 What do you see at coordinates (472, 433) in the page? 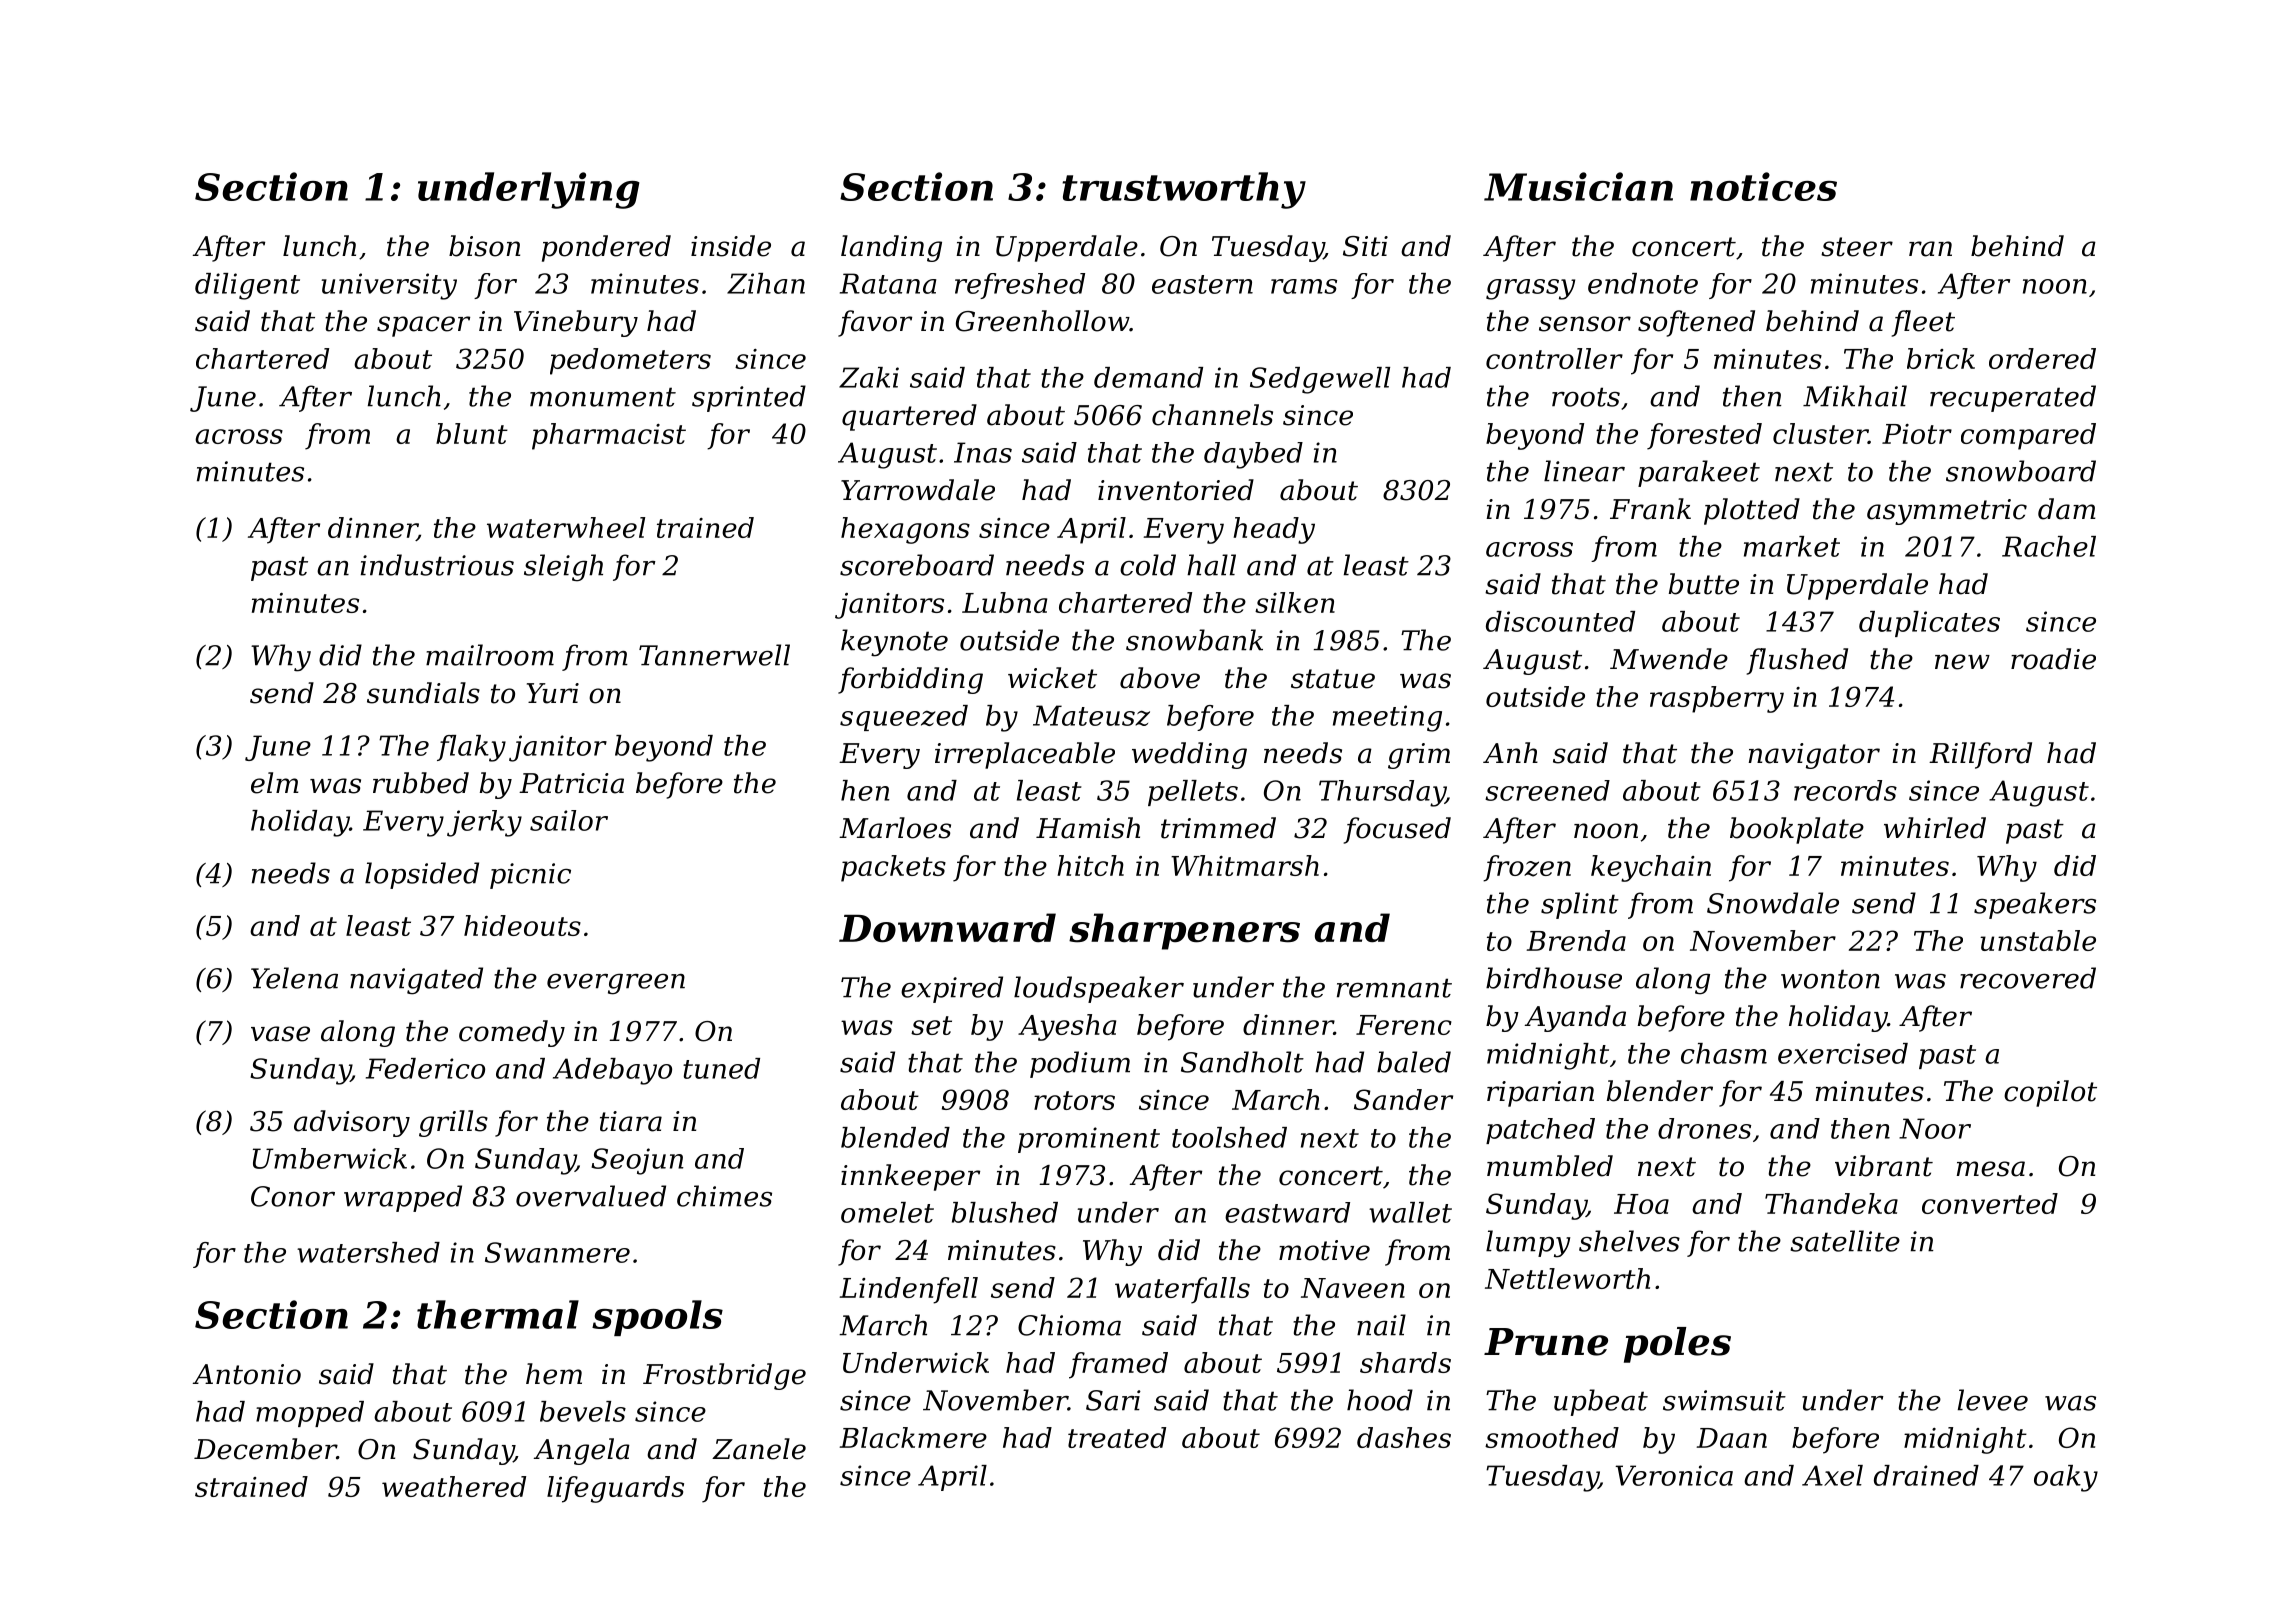
I see `blunt` at bounding box center [472, 433].
